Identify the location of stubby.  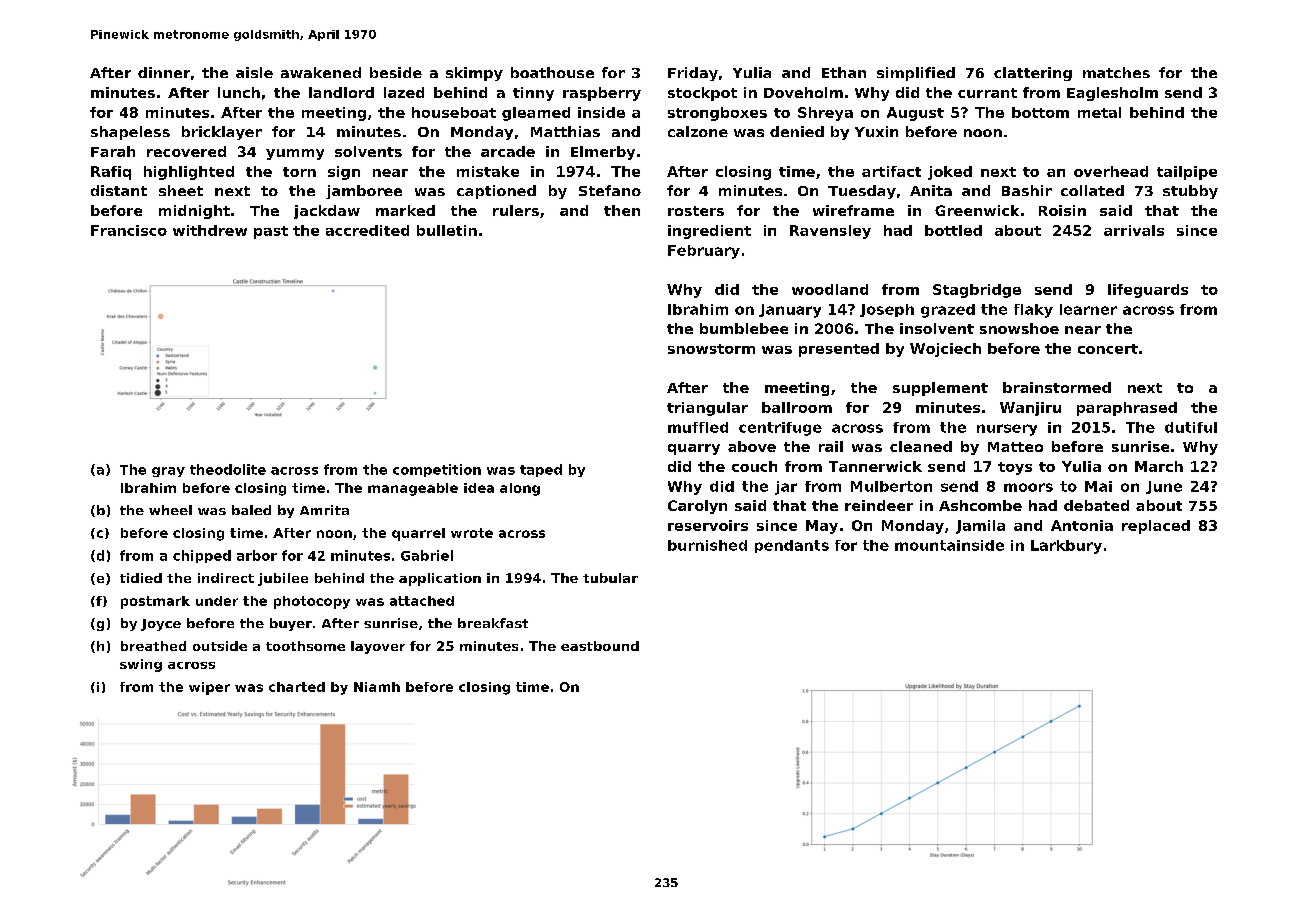
(1190, 192).
